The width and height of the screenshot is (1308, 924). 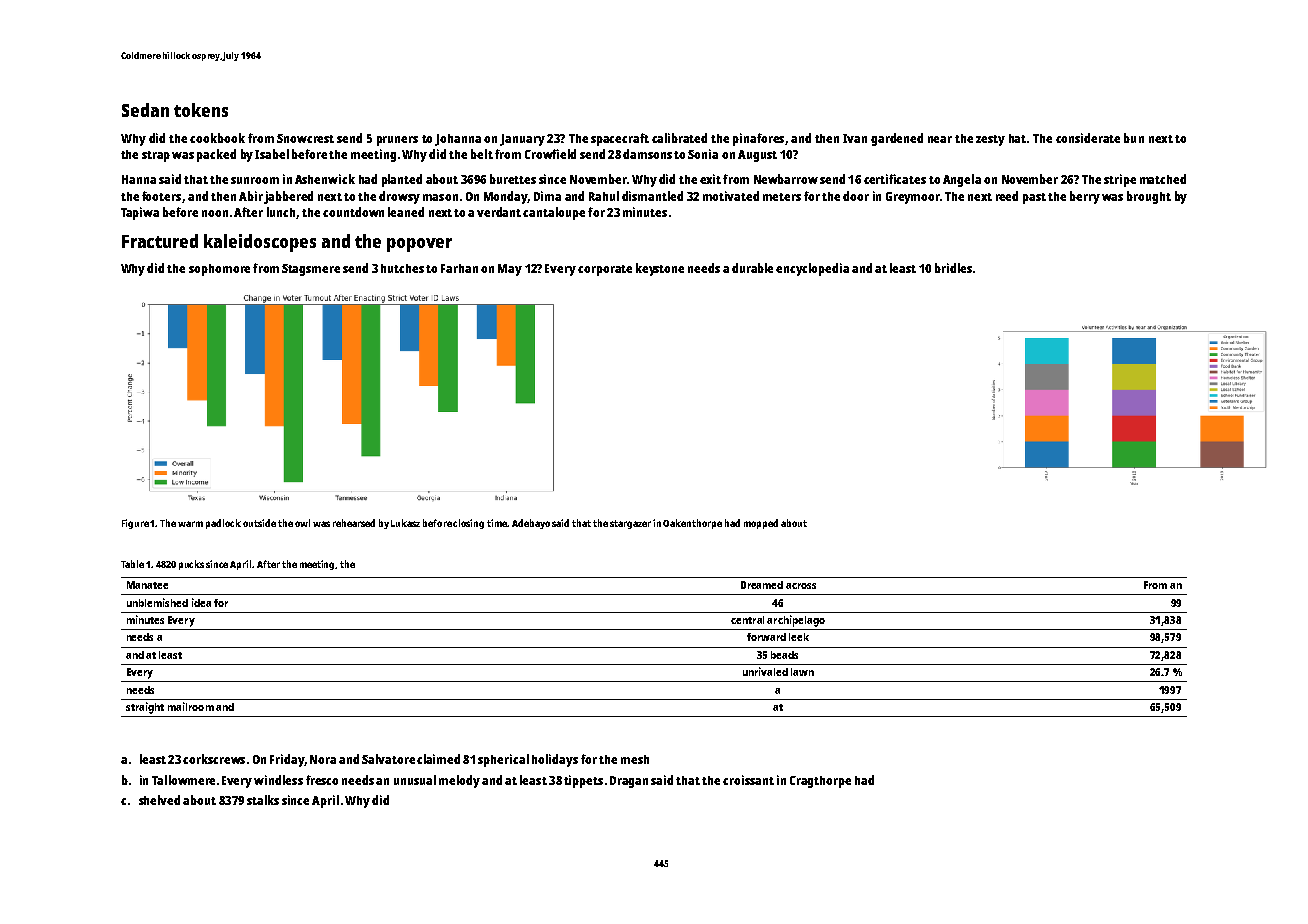 I want to click on closing, so click(x=468, y=524).
